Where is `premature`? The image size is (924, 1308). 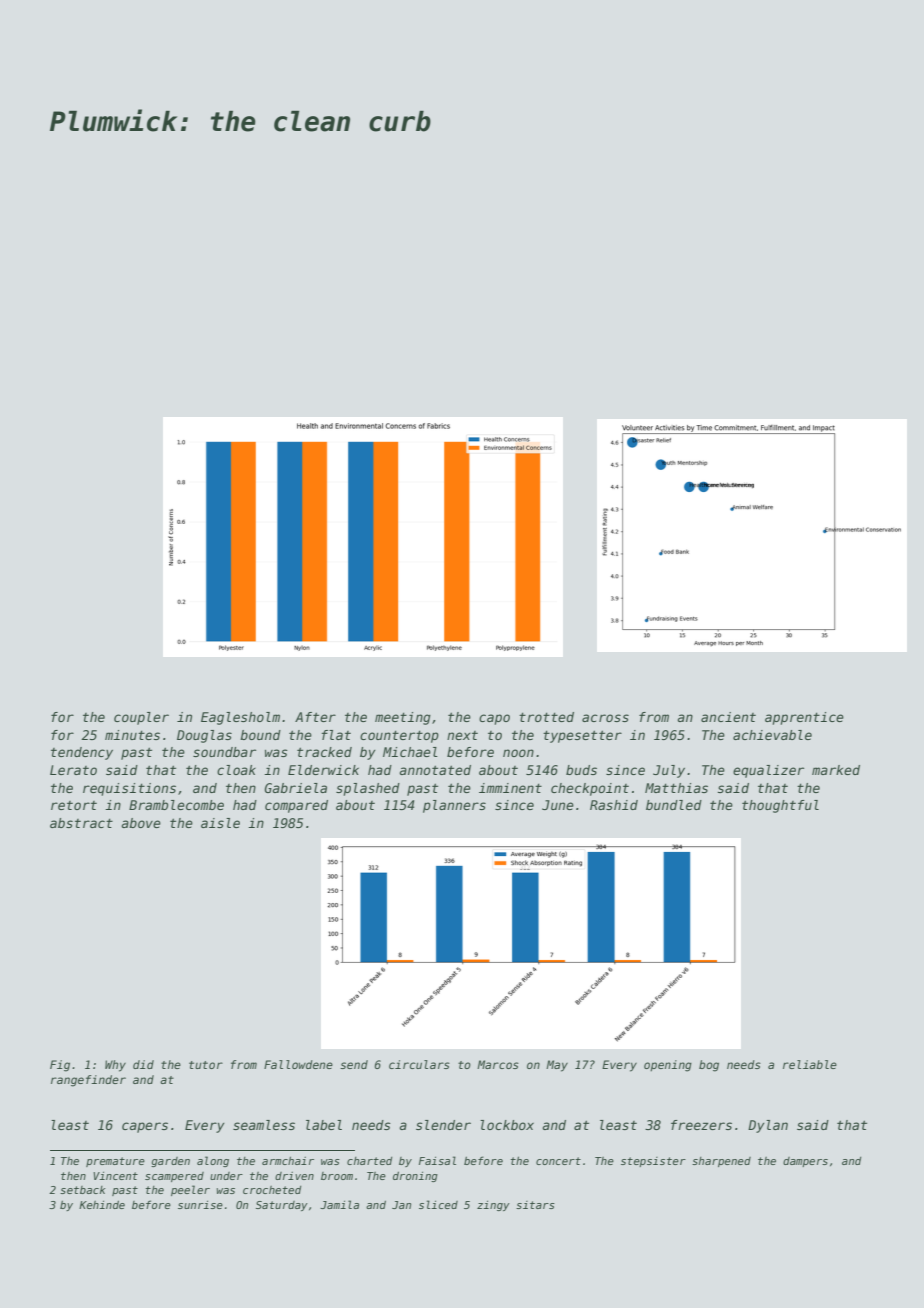
premature is located at coordinates (115, 1162).
